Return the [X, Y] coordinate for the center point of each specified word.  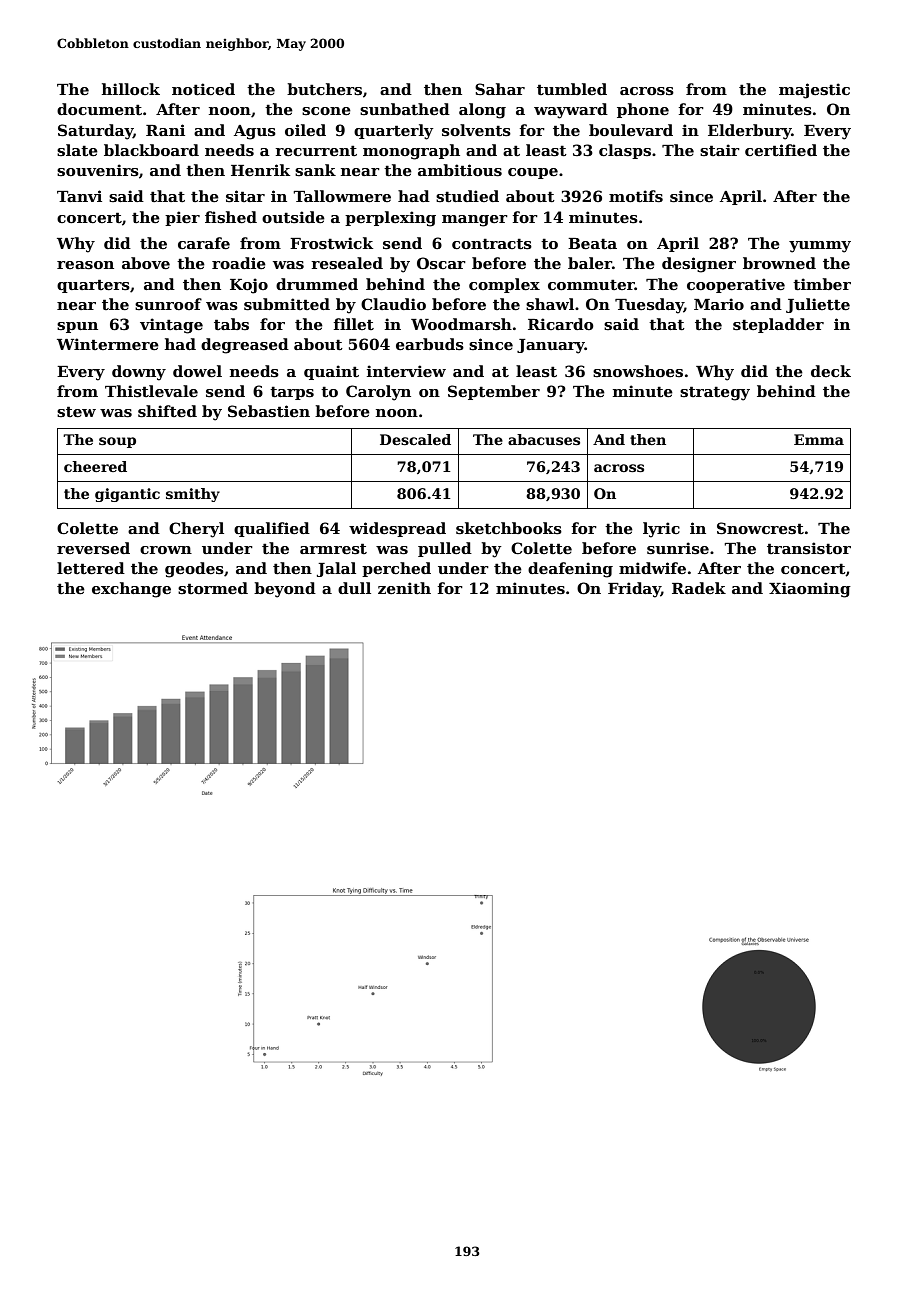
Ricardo [561, 324]
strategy [715, 393]
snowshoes [638, 371]
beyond [285, 590]
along [482, 111]
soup [117, 442]
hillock [131, 89]
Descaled [415, 439]
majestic [814, 91]
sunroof [168, 304]
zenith [404, 588]
